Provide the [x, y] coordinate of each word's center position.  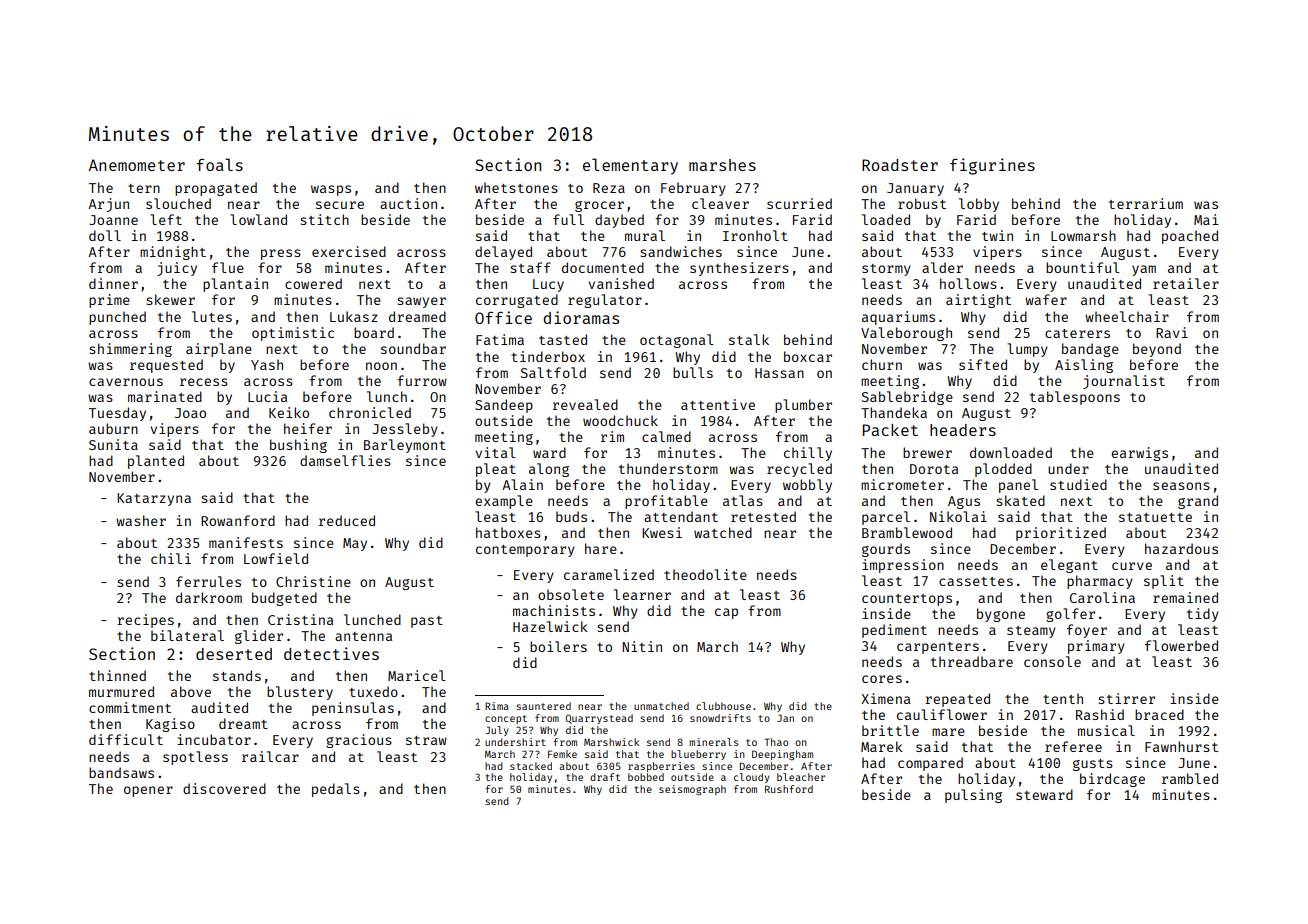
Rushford [789, 789]
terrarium [1146, 203]
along [549, 470]
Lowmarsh [1083, 235]
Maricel [417, 675]
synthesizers [739, 269]
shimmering [130, 350]
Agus [964, 502]
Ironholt [755, 235]
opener [148, 791]
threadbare [972, 661]
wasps [331, 190]
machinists [554, 610]
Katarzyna [154, 499]
